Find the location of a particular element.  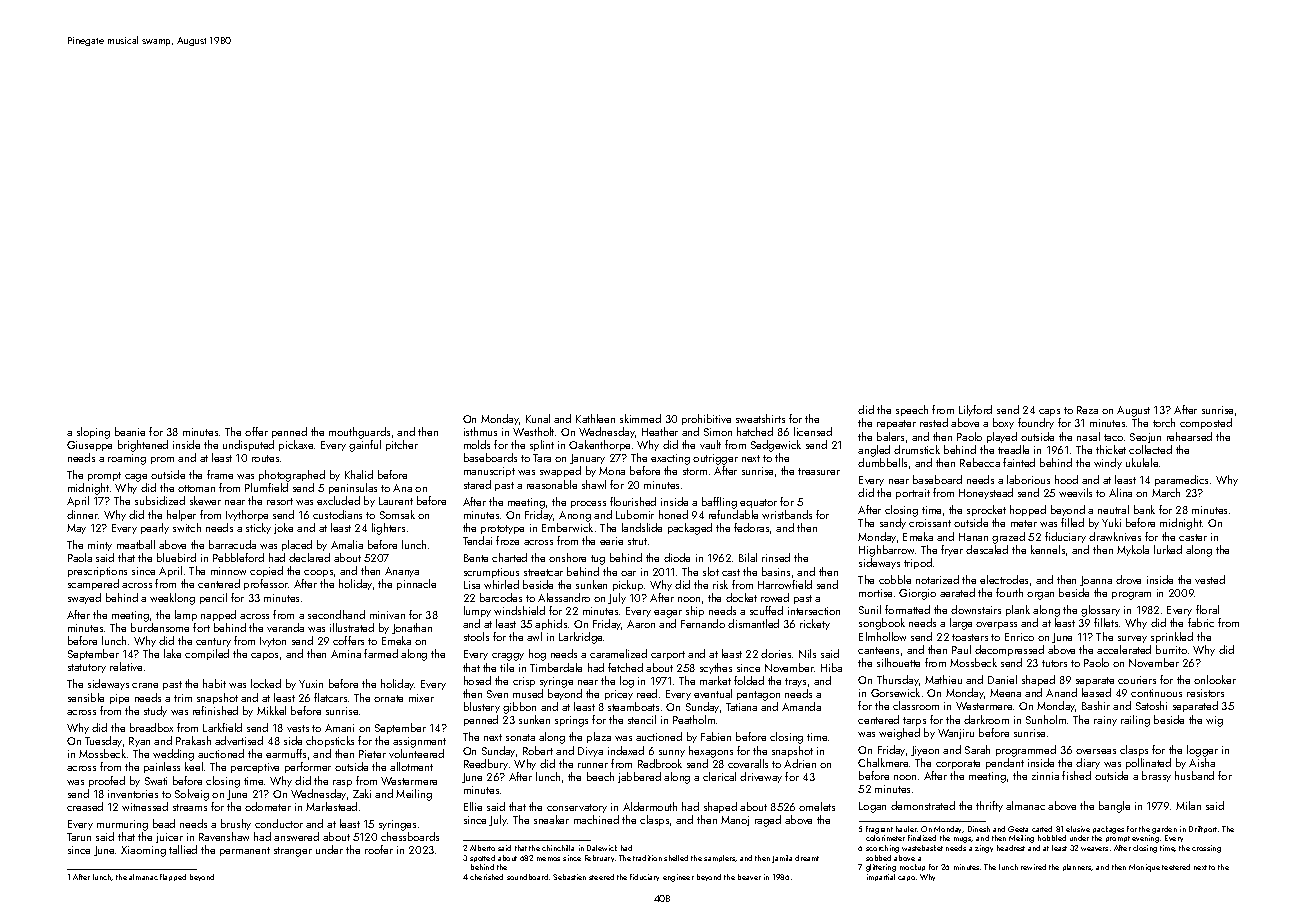

jabbered is located at coordinates (639, 777).
